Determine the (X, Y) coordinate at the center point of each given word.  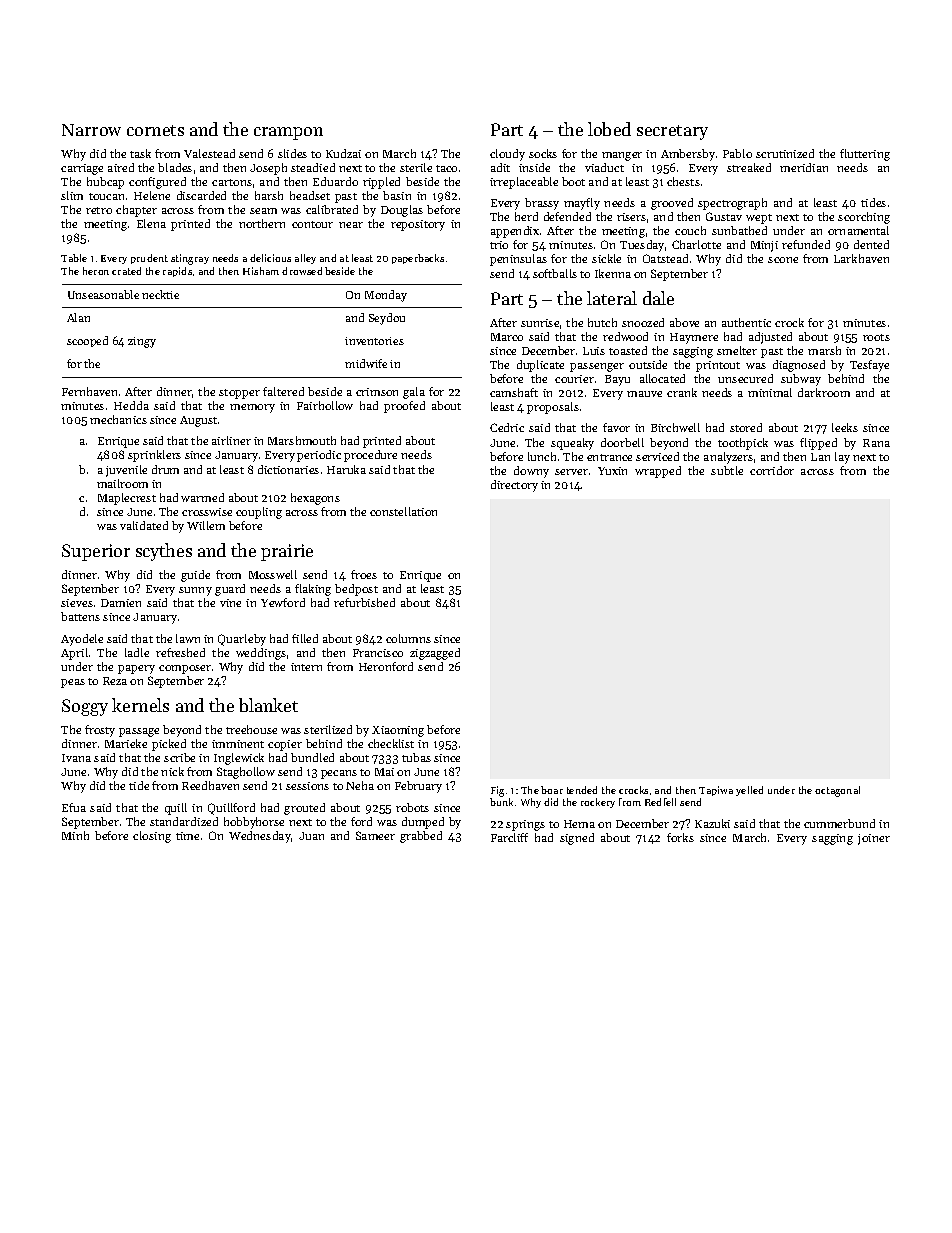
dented (871, 244)
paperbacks (418, 259)
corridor (772, 470)
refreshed (180, 652)
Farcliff (509, 837)
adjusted (770, 338)
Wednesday (260, 837)
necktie (160, 294)
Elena (151, 223)
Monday (386, 296)
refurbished (364, 602)
